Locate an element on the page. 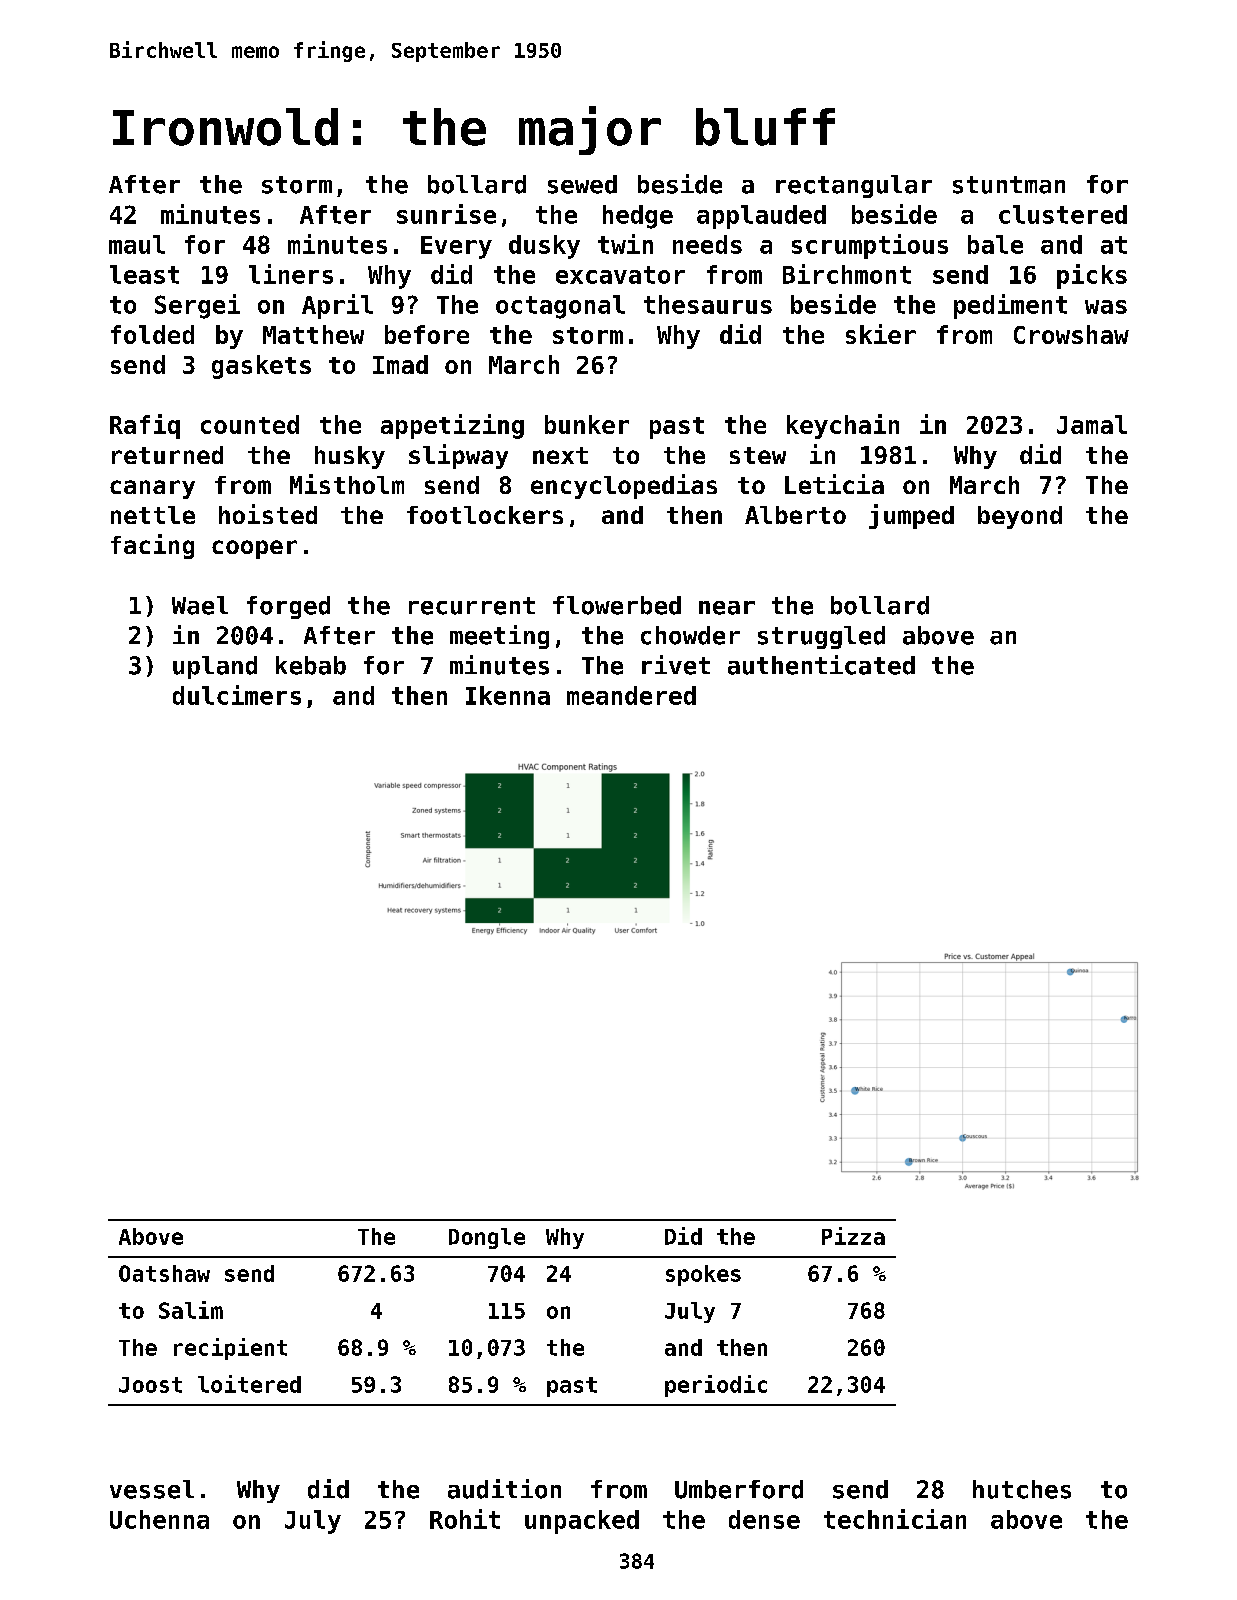 The width and height of the image is (1237, 1600). dulcimers is located at coordinates (237, 695).
